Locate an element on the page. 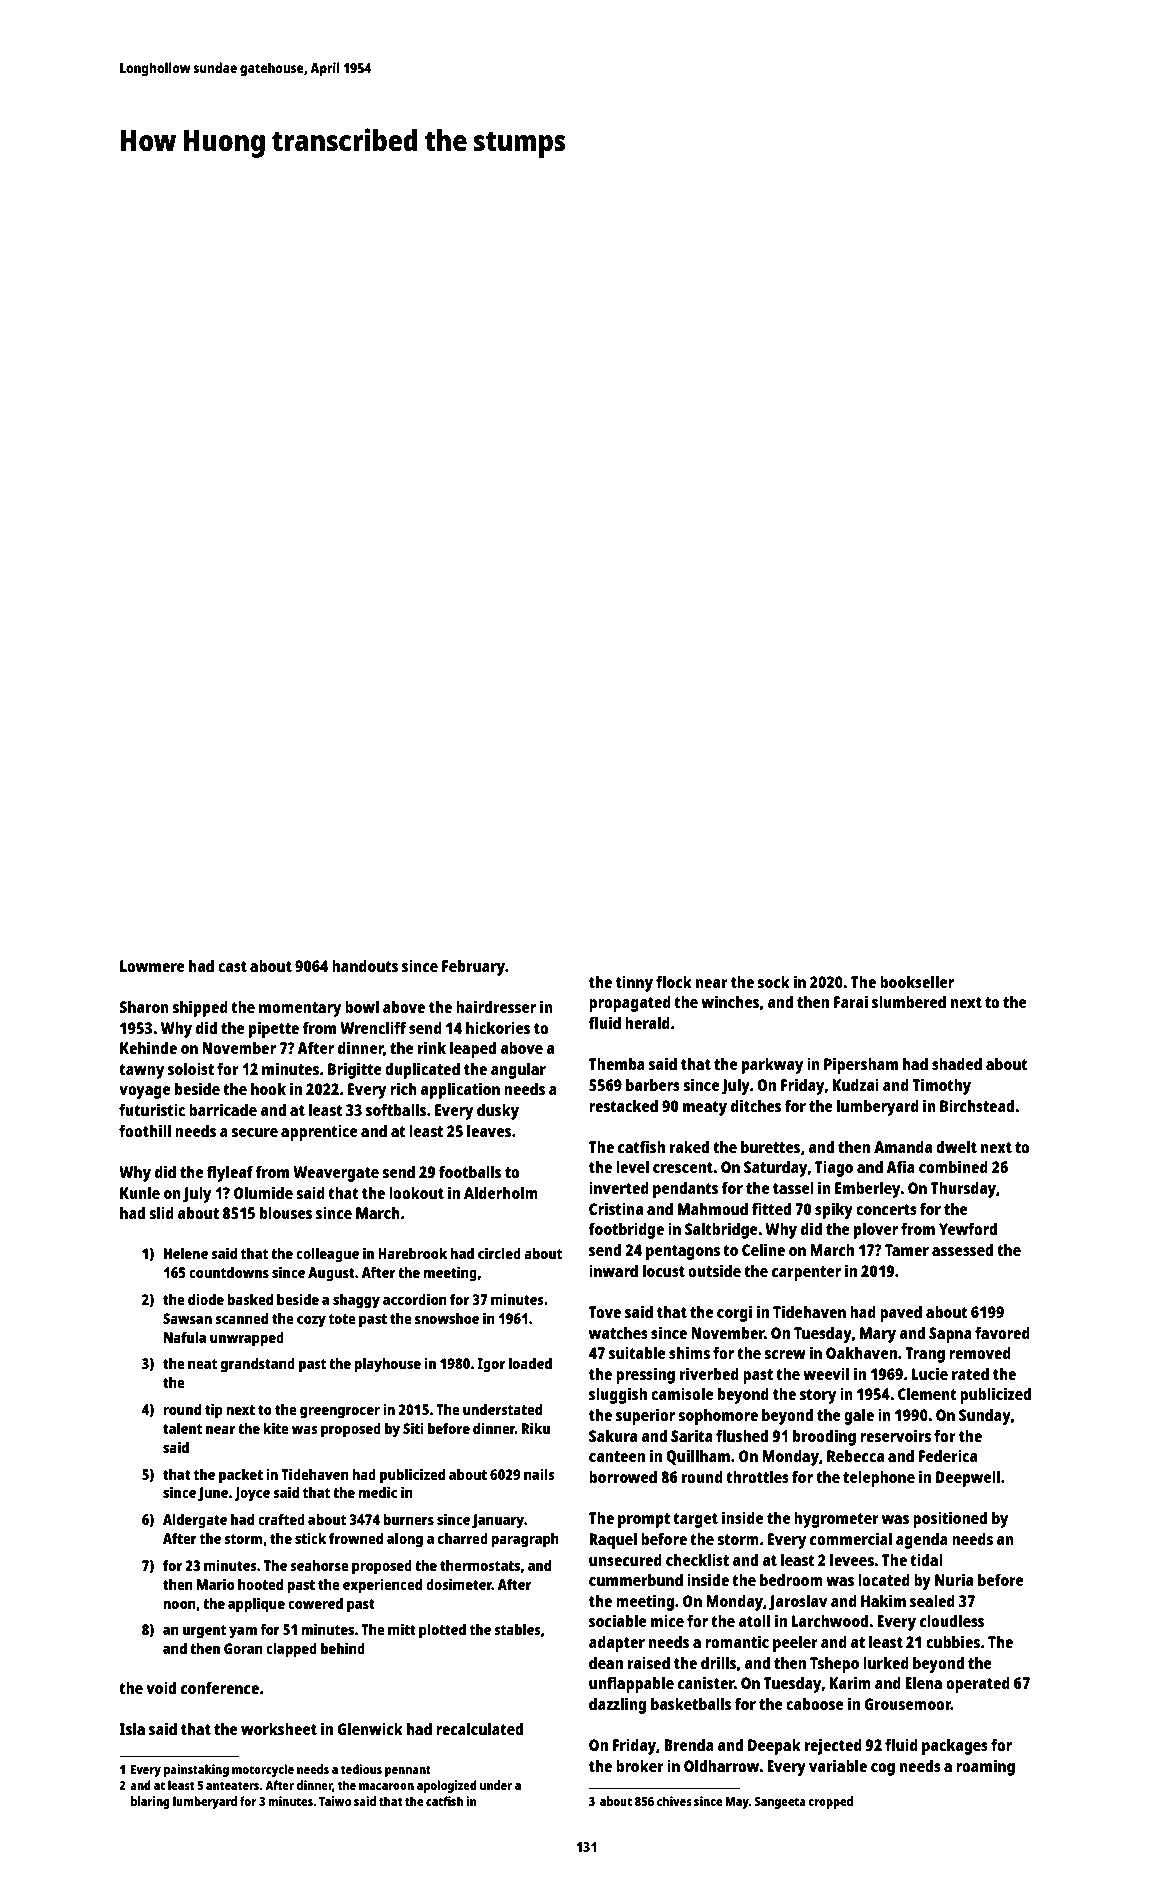 This document has height=1897, width=1152. Lowmere is located at coordinates (152, 966).
